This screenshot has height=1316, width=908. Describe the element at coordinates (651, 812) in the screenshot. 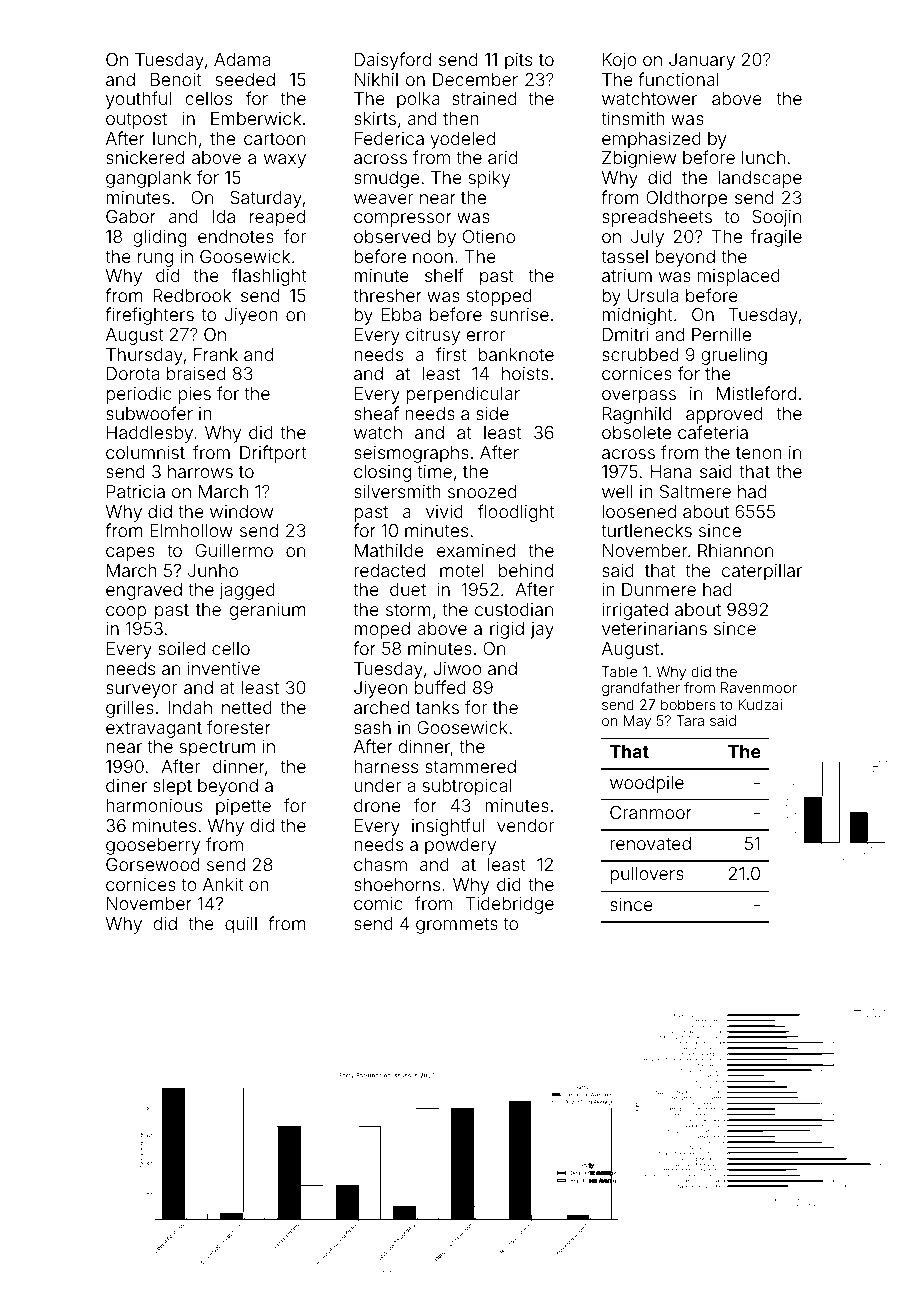

I see `Cranmoor` at that location.
